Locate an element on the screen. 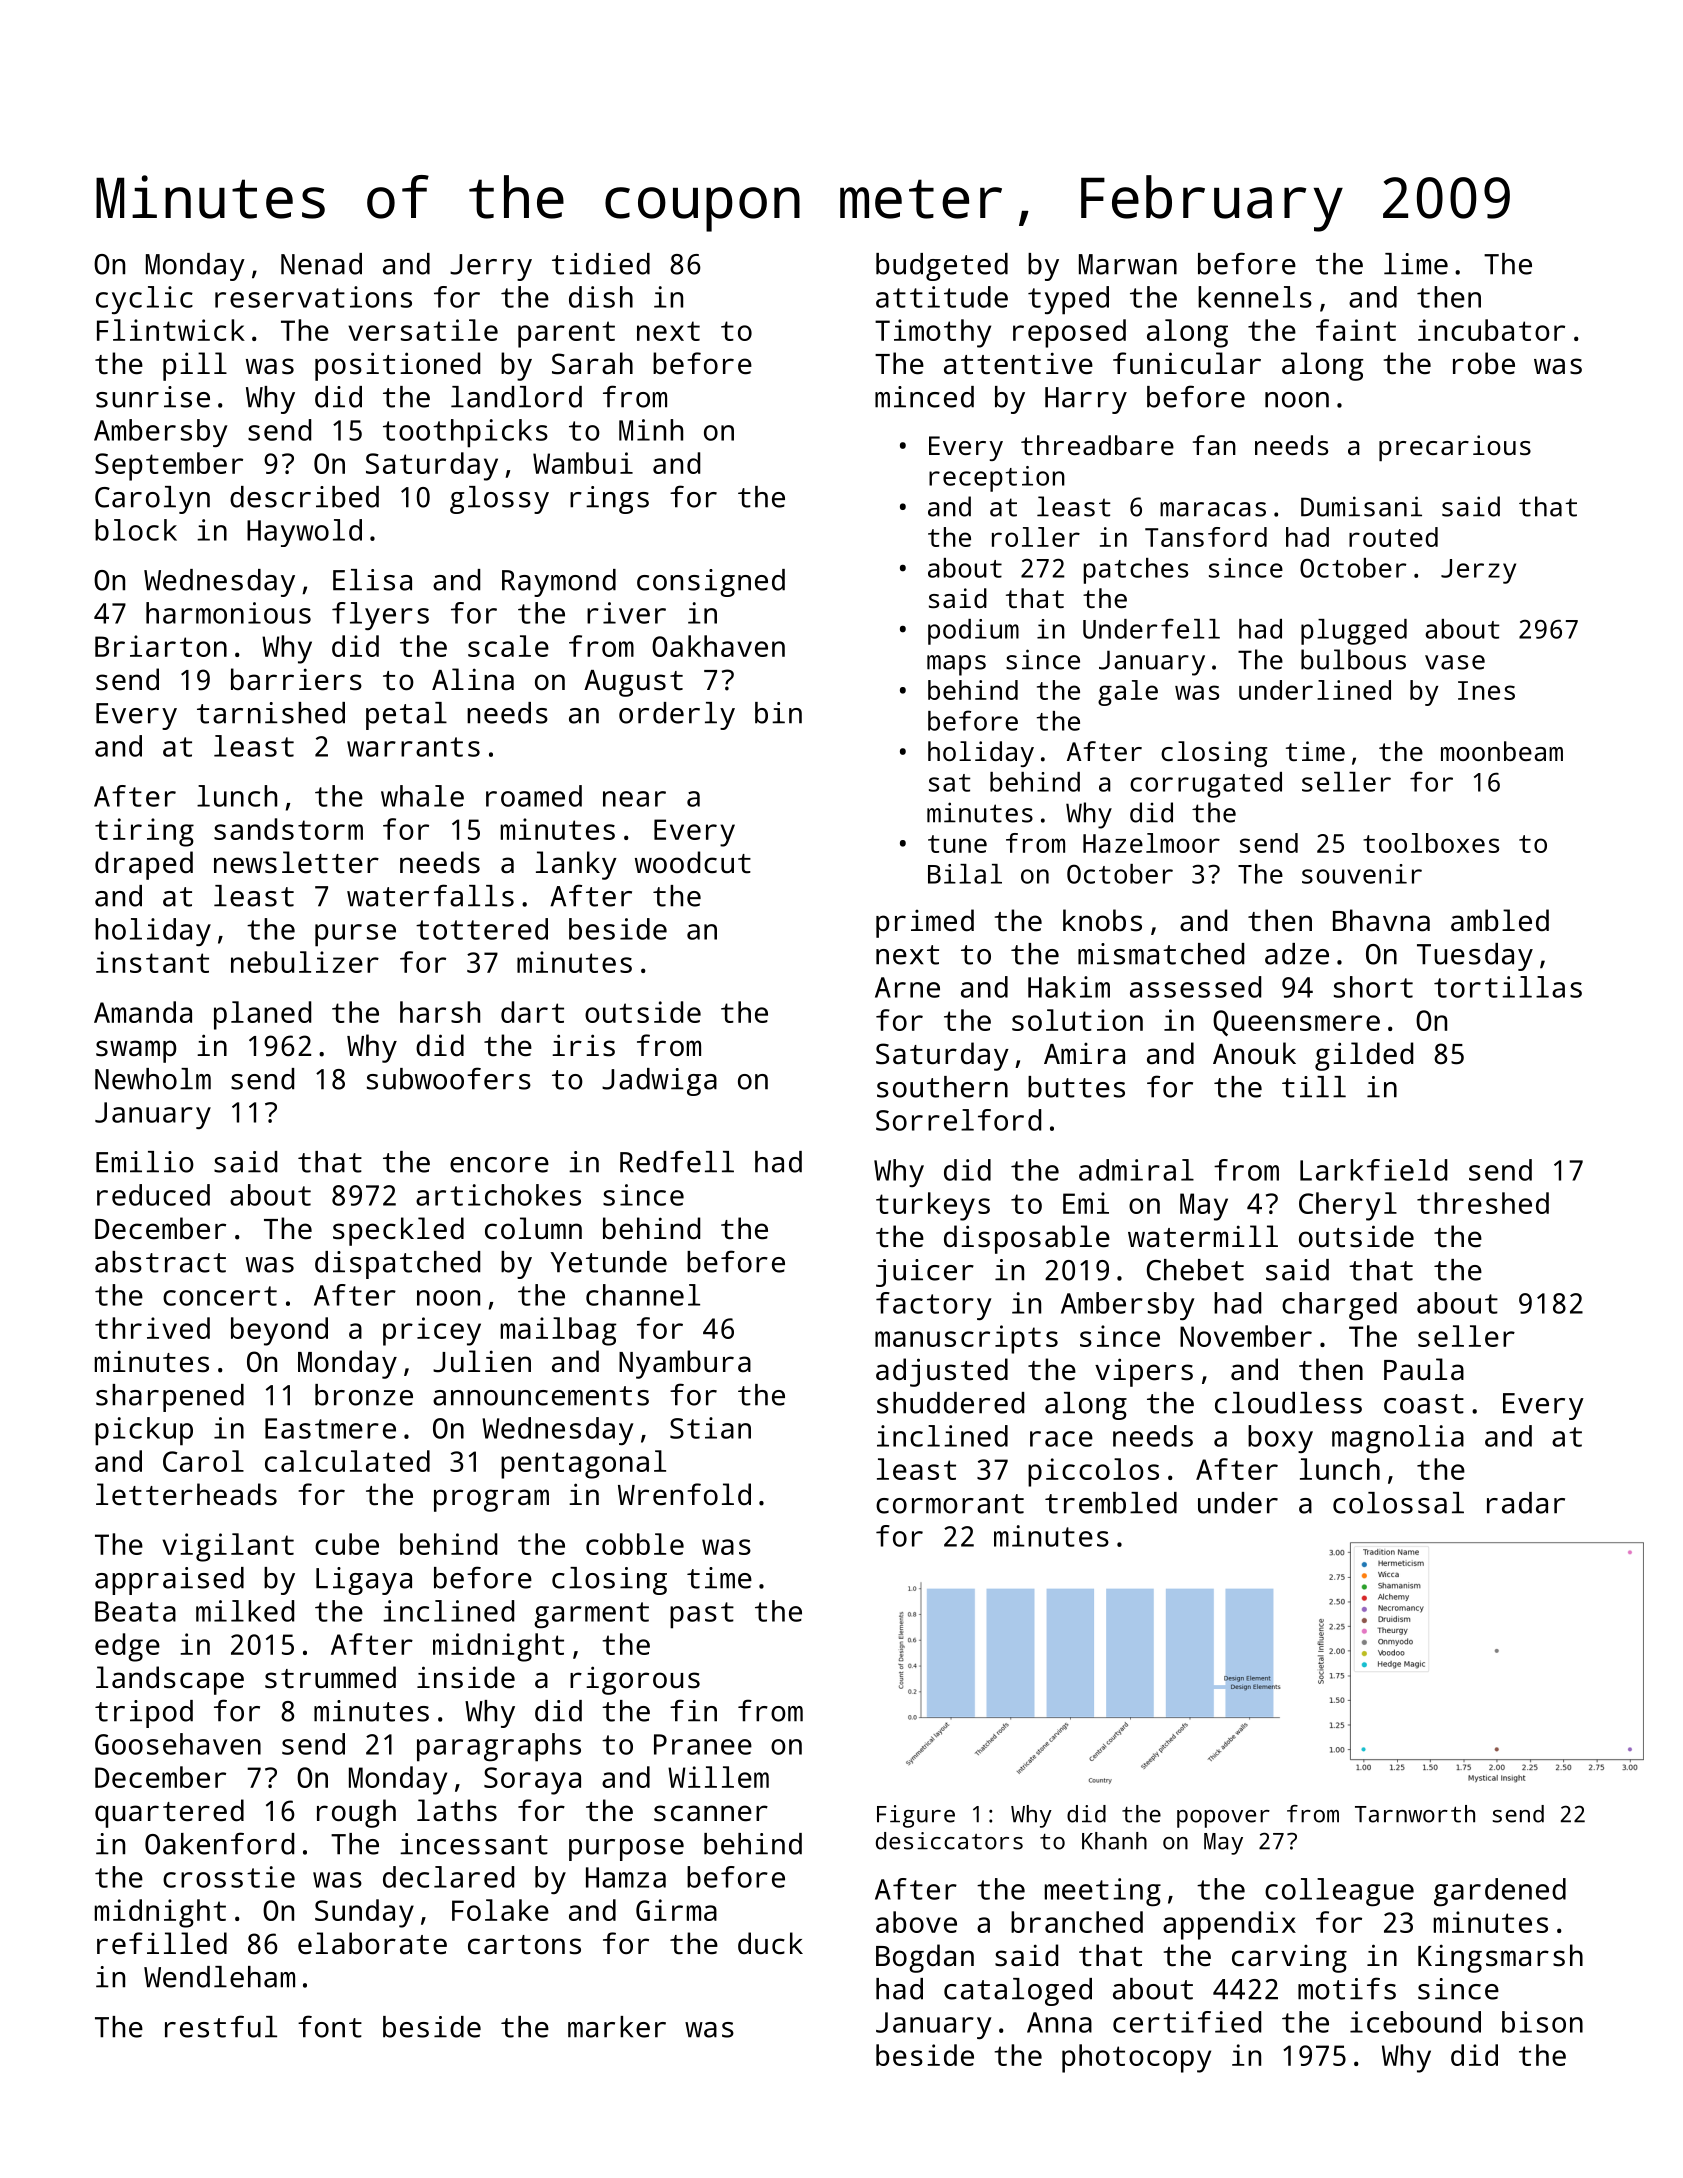 Image resolution: width=1683 pixels, height=2178 pixels. program is located at coordinates (491, 1500).
